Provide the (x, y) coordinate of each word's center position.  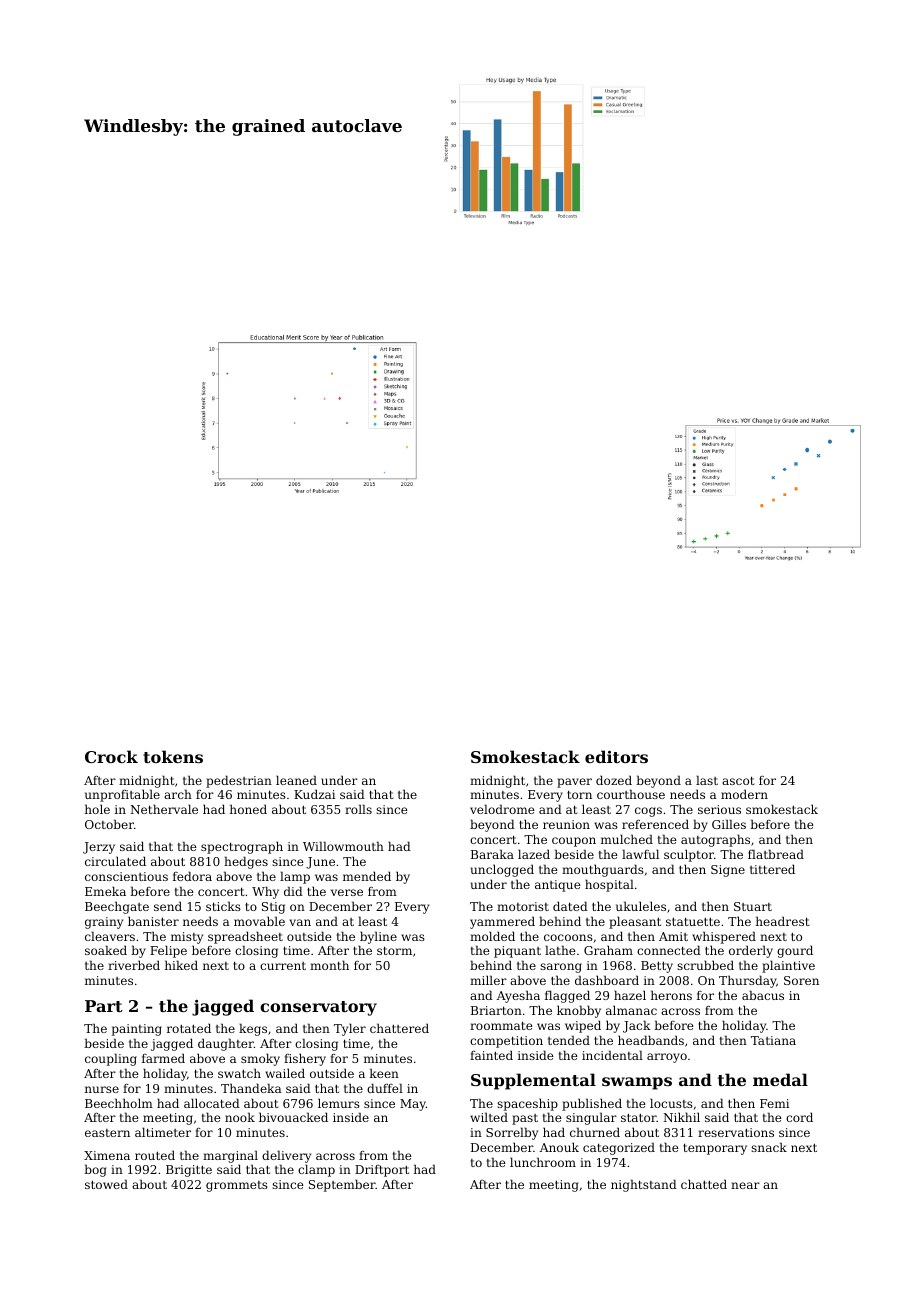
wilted (489, 1117)
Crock (111, 756)
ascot (738, 780)
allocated (212, 1103)
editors (616, 756)
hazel (630, 995)
